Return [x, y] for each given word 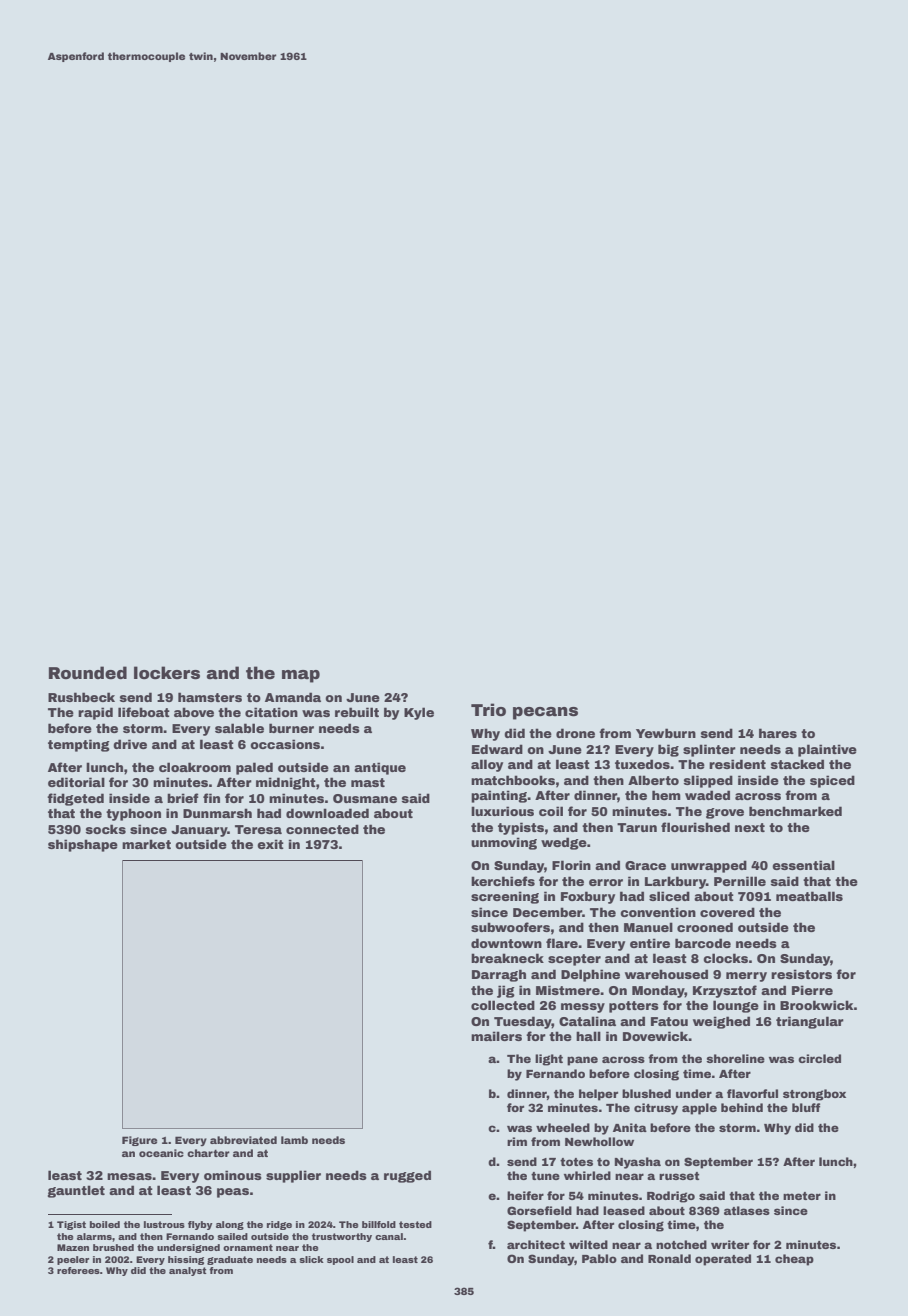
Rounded [88, 673]
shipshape [83, 845]
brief [183, 798]
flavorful [752, 1093]
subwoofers [510, 927]
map [301, 676]
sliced [669, 896]
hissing [186, 1260]
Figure [139, 1141]
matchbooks [513, 780]
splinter [709, 750]
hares [778, 733]
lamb [294, 1140]
